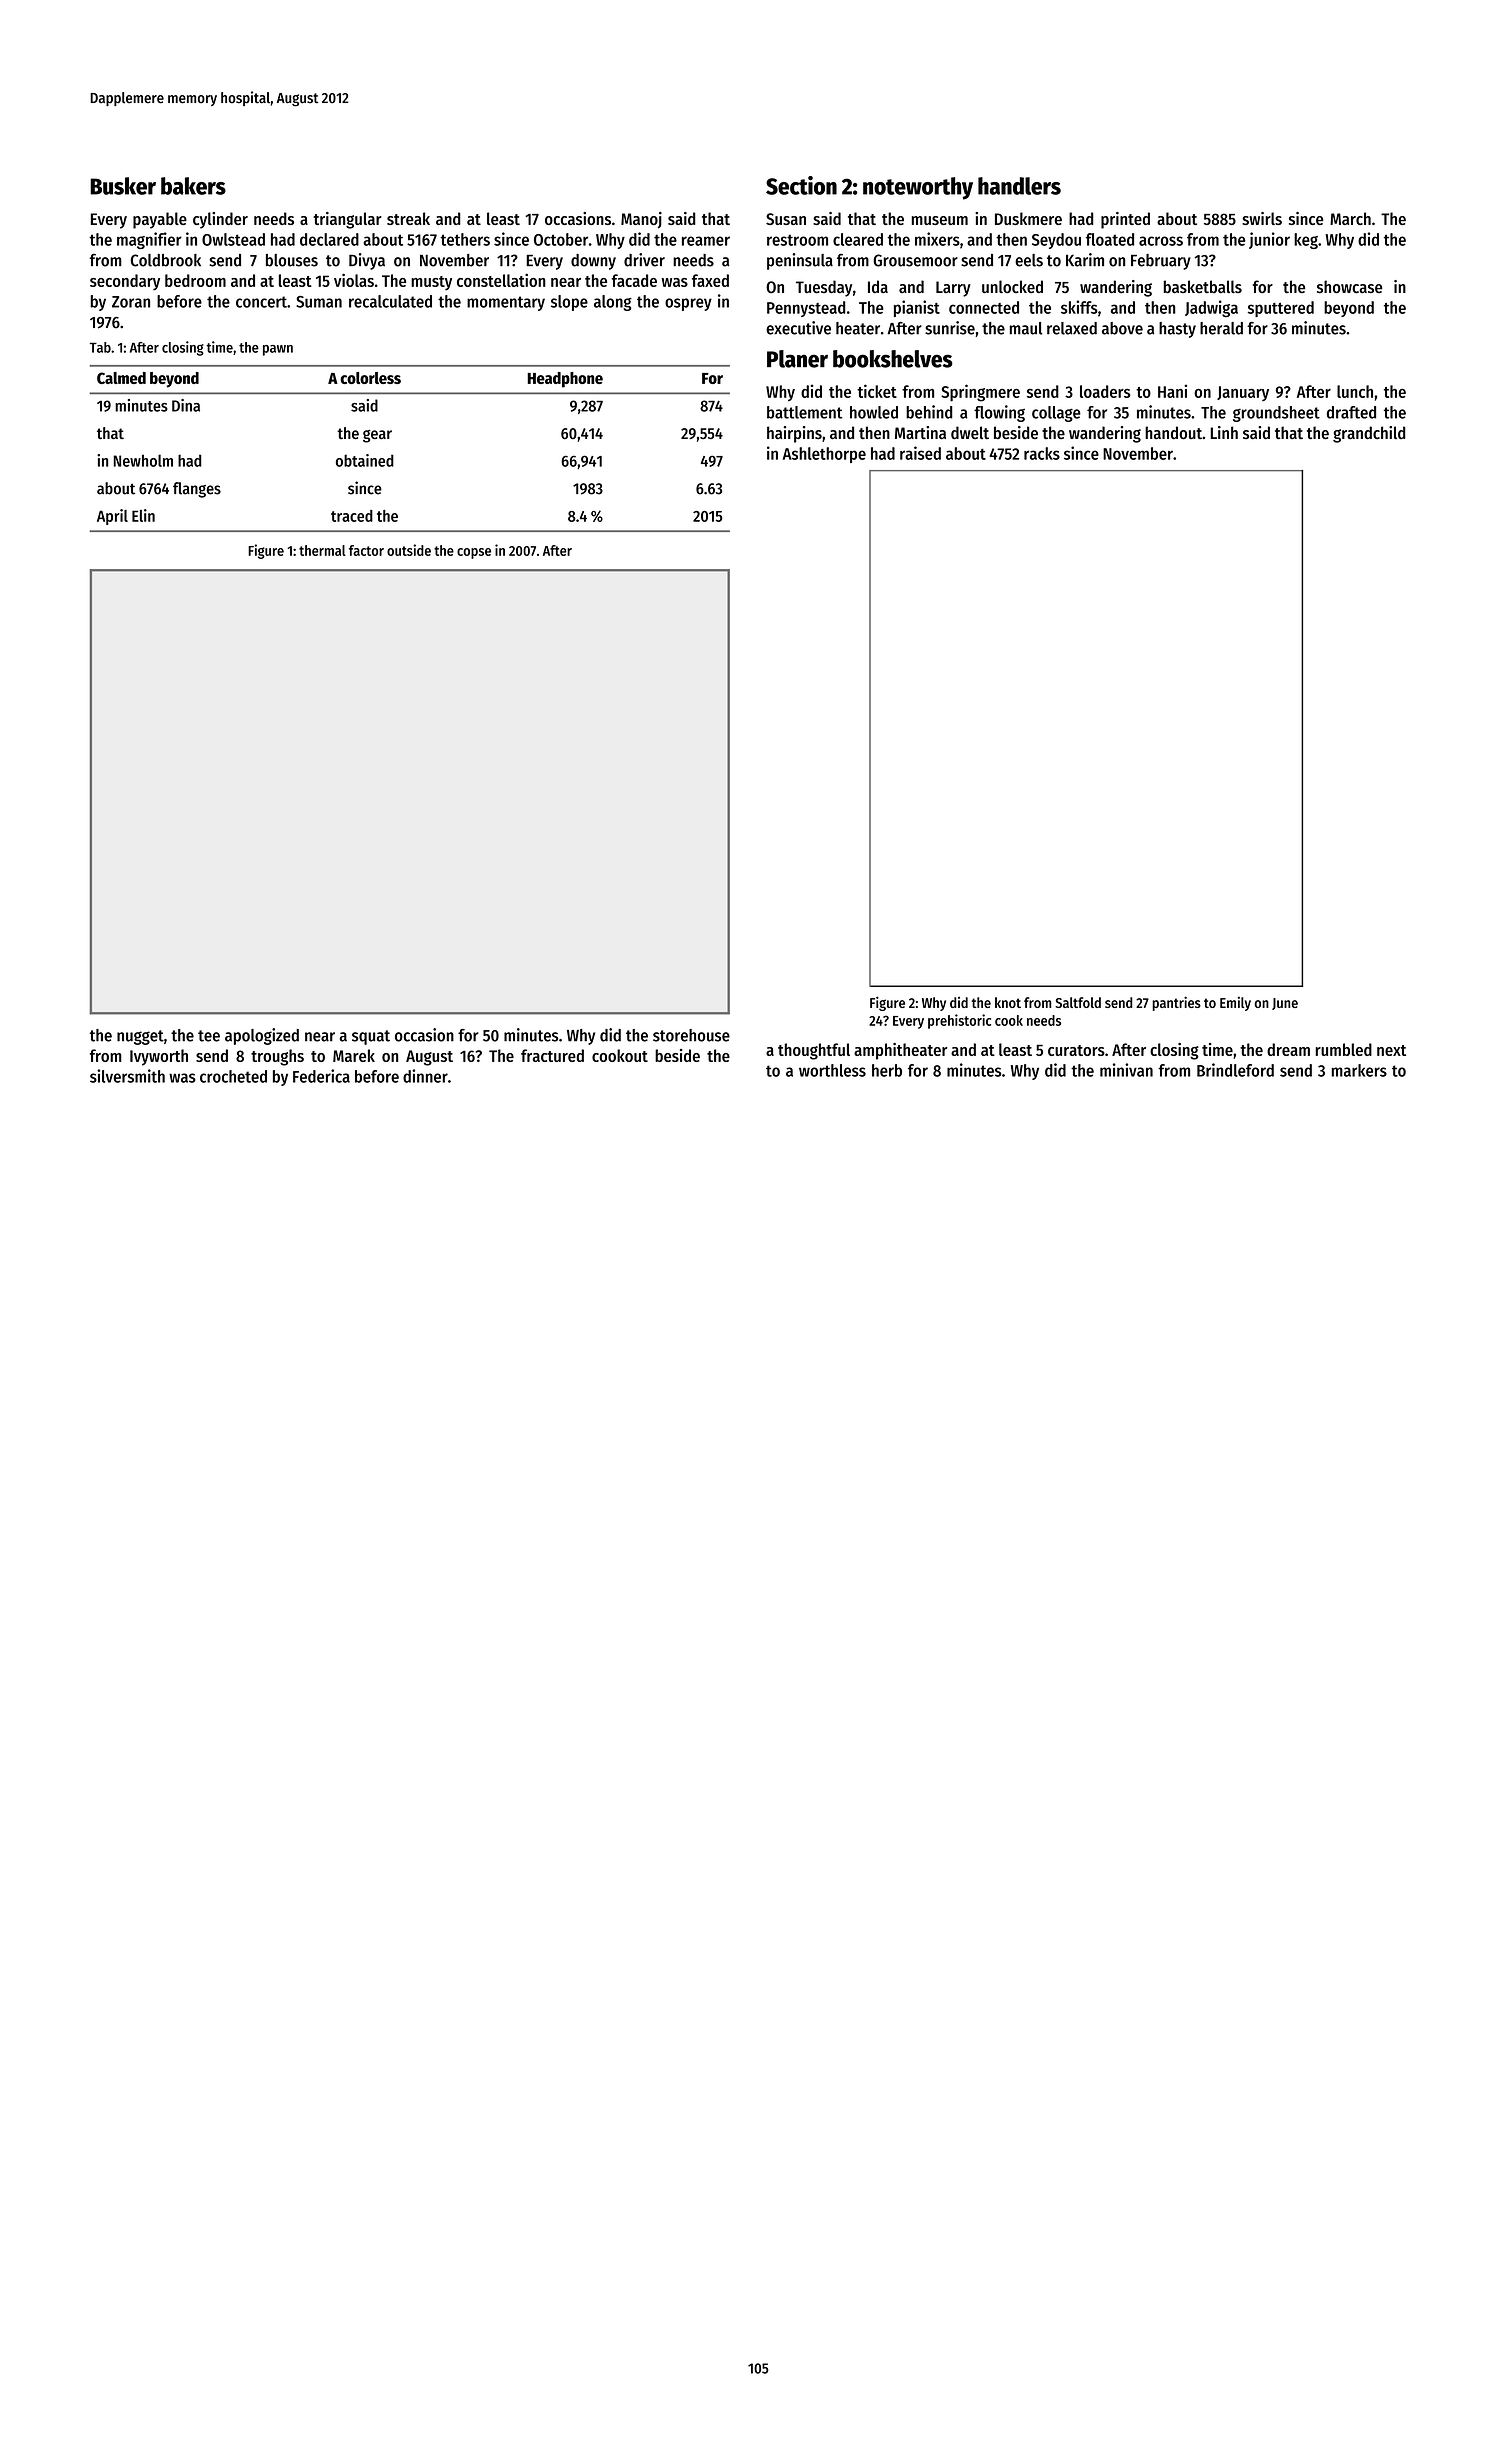 The width and height of the document is (1496, 2464). Describe the element at coordinates (371, 1037) in the document. I see `squat` at that location.
